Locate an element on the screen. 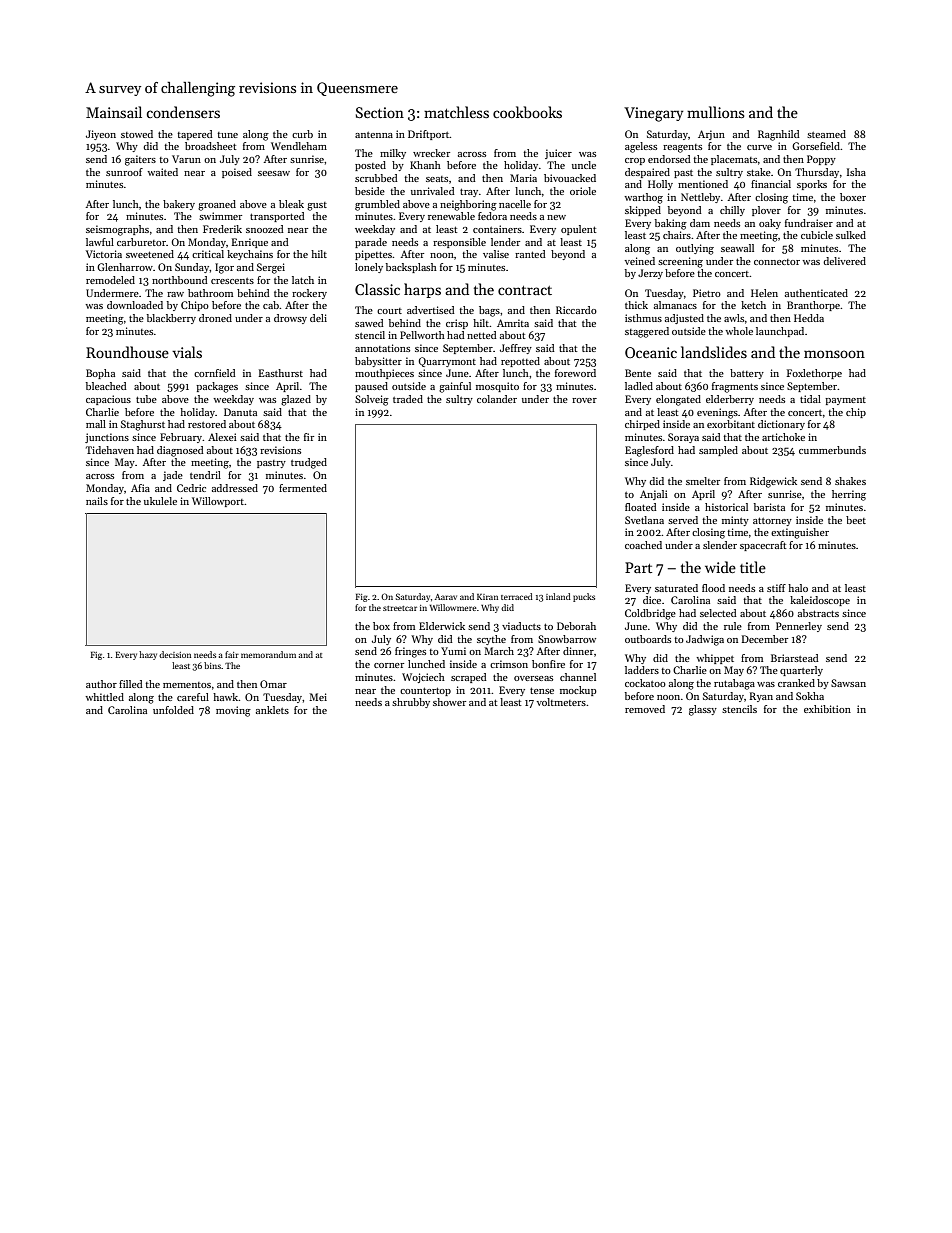  paused is located at coordinates (371, 387).
